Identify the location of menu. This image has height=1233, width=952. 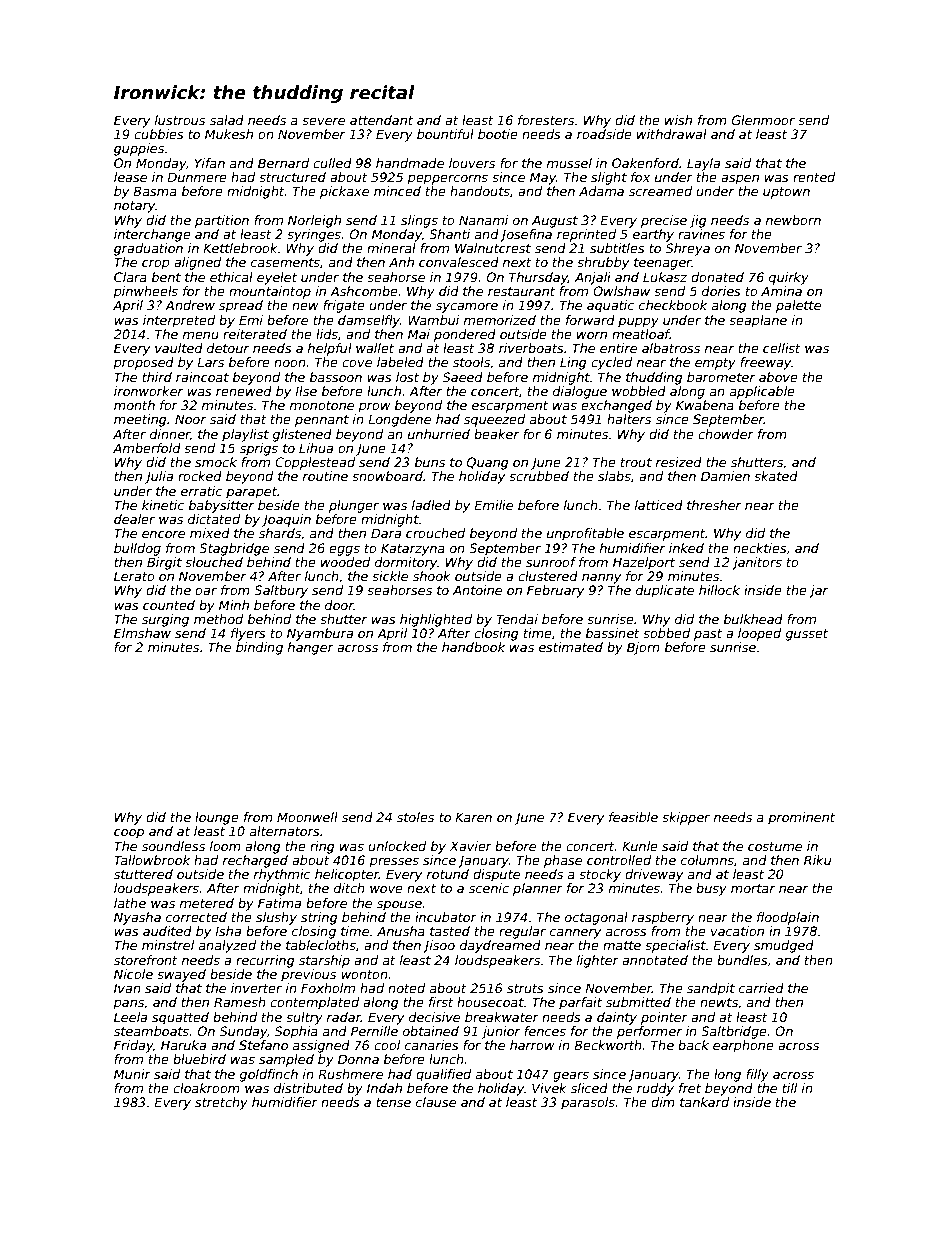
(201, 335).
